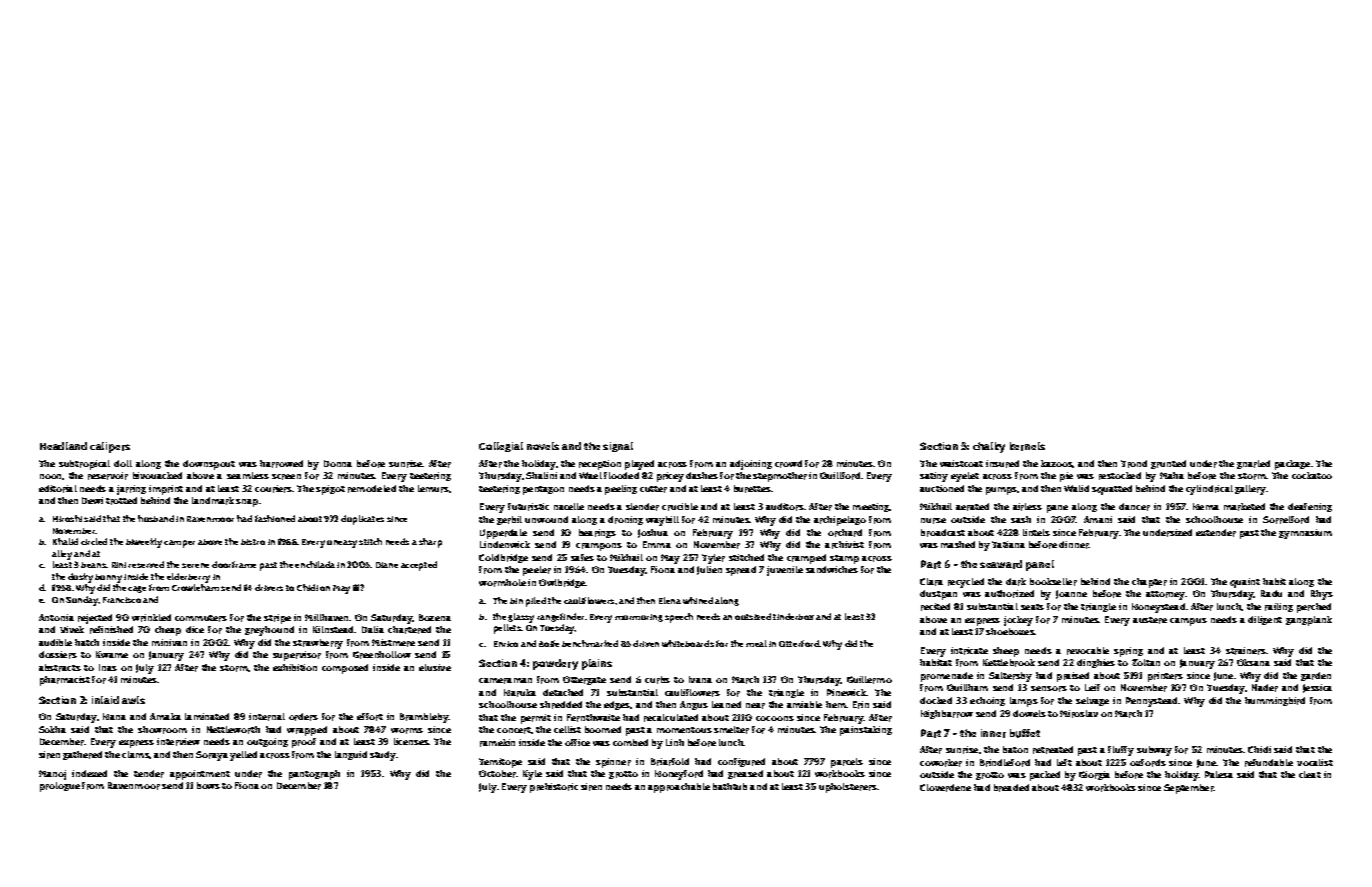  What do you see at coordinates (110, 447) in the document?
I see `calipers` at bounding box center [110, 447].
